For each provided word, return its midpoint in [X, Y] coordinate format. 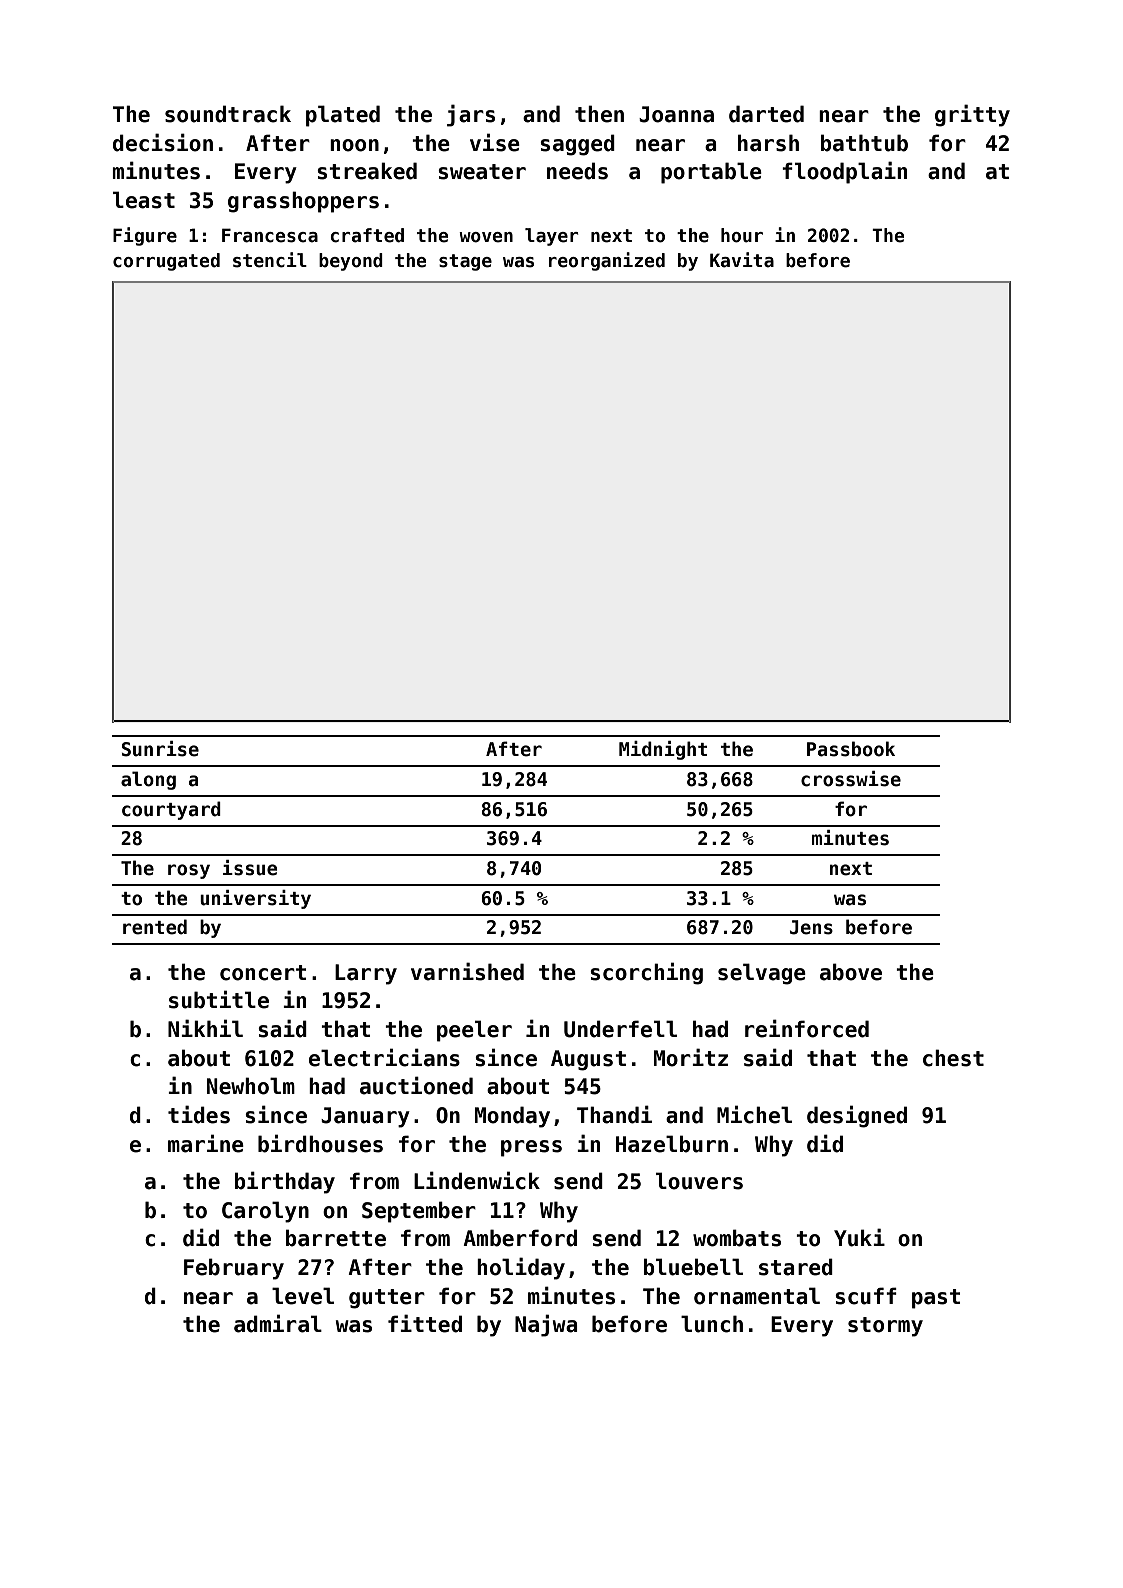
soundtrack [228, 114]
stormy [885, 1327]
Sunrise [160, 749]
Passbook [851, 749]
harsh [768, 143]
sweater [482, 172]
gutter [387, 1299]
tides [199, 1114]
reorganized [607, 261]
